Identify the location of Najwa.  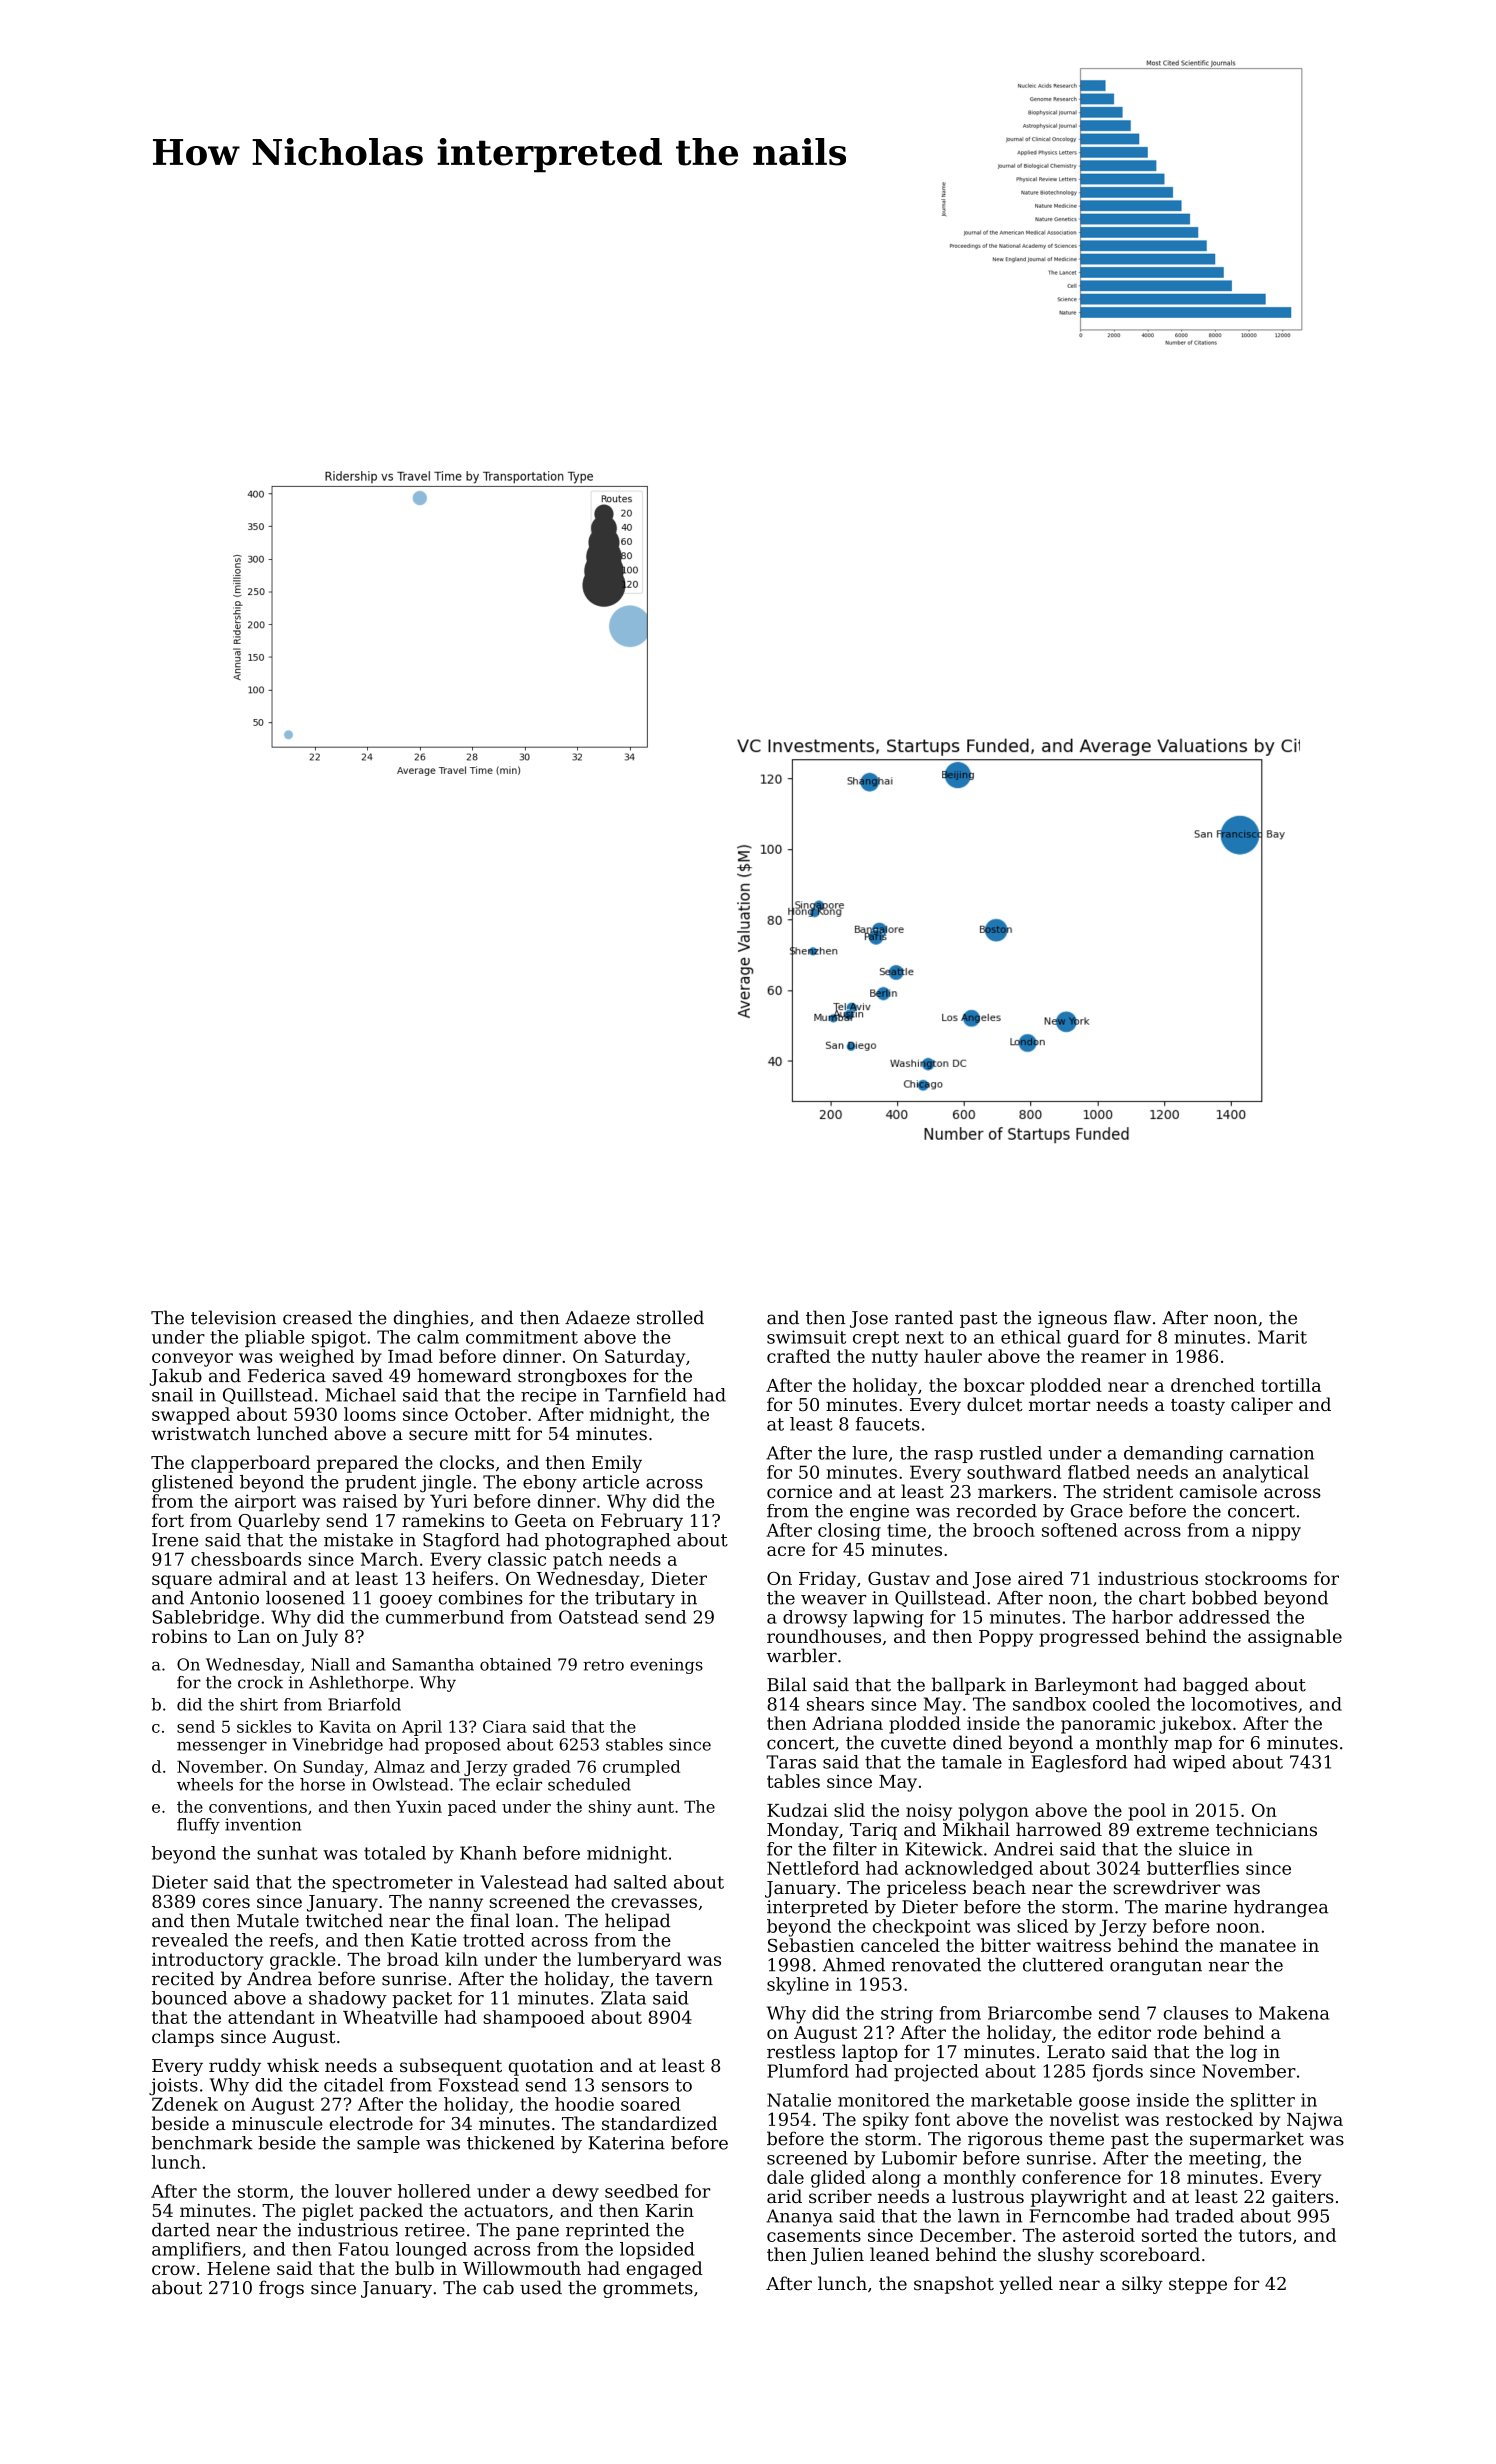
(1315, 2121).
